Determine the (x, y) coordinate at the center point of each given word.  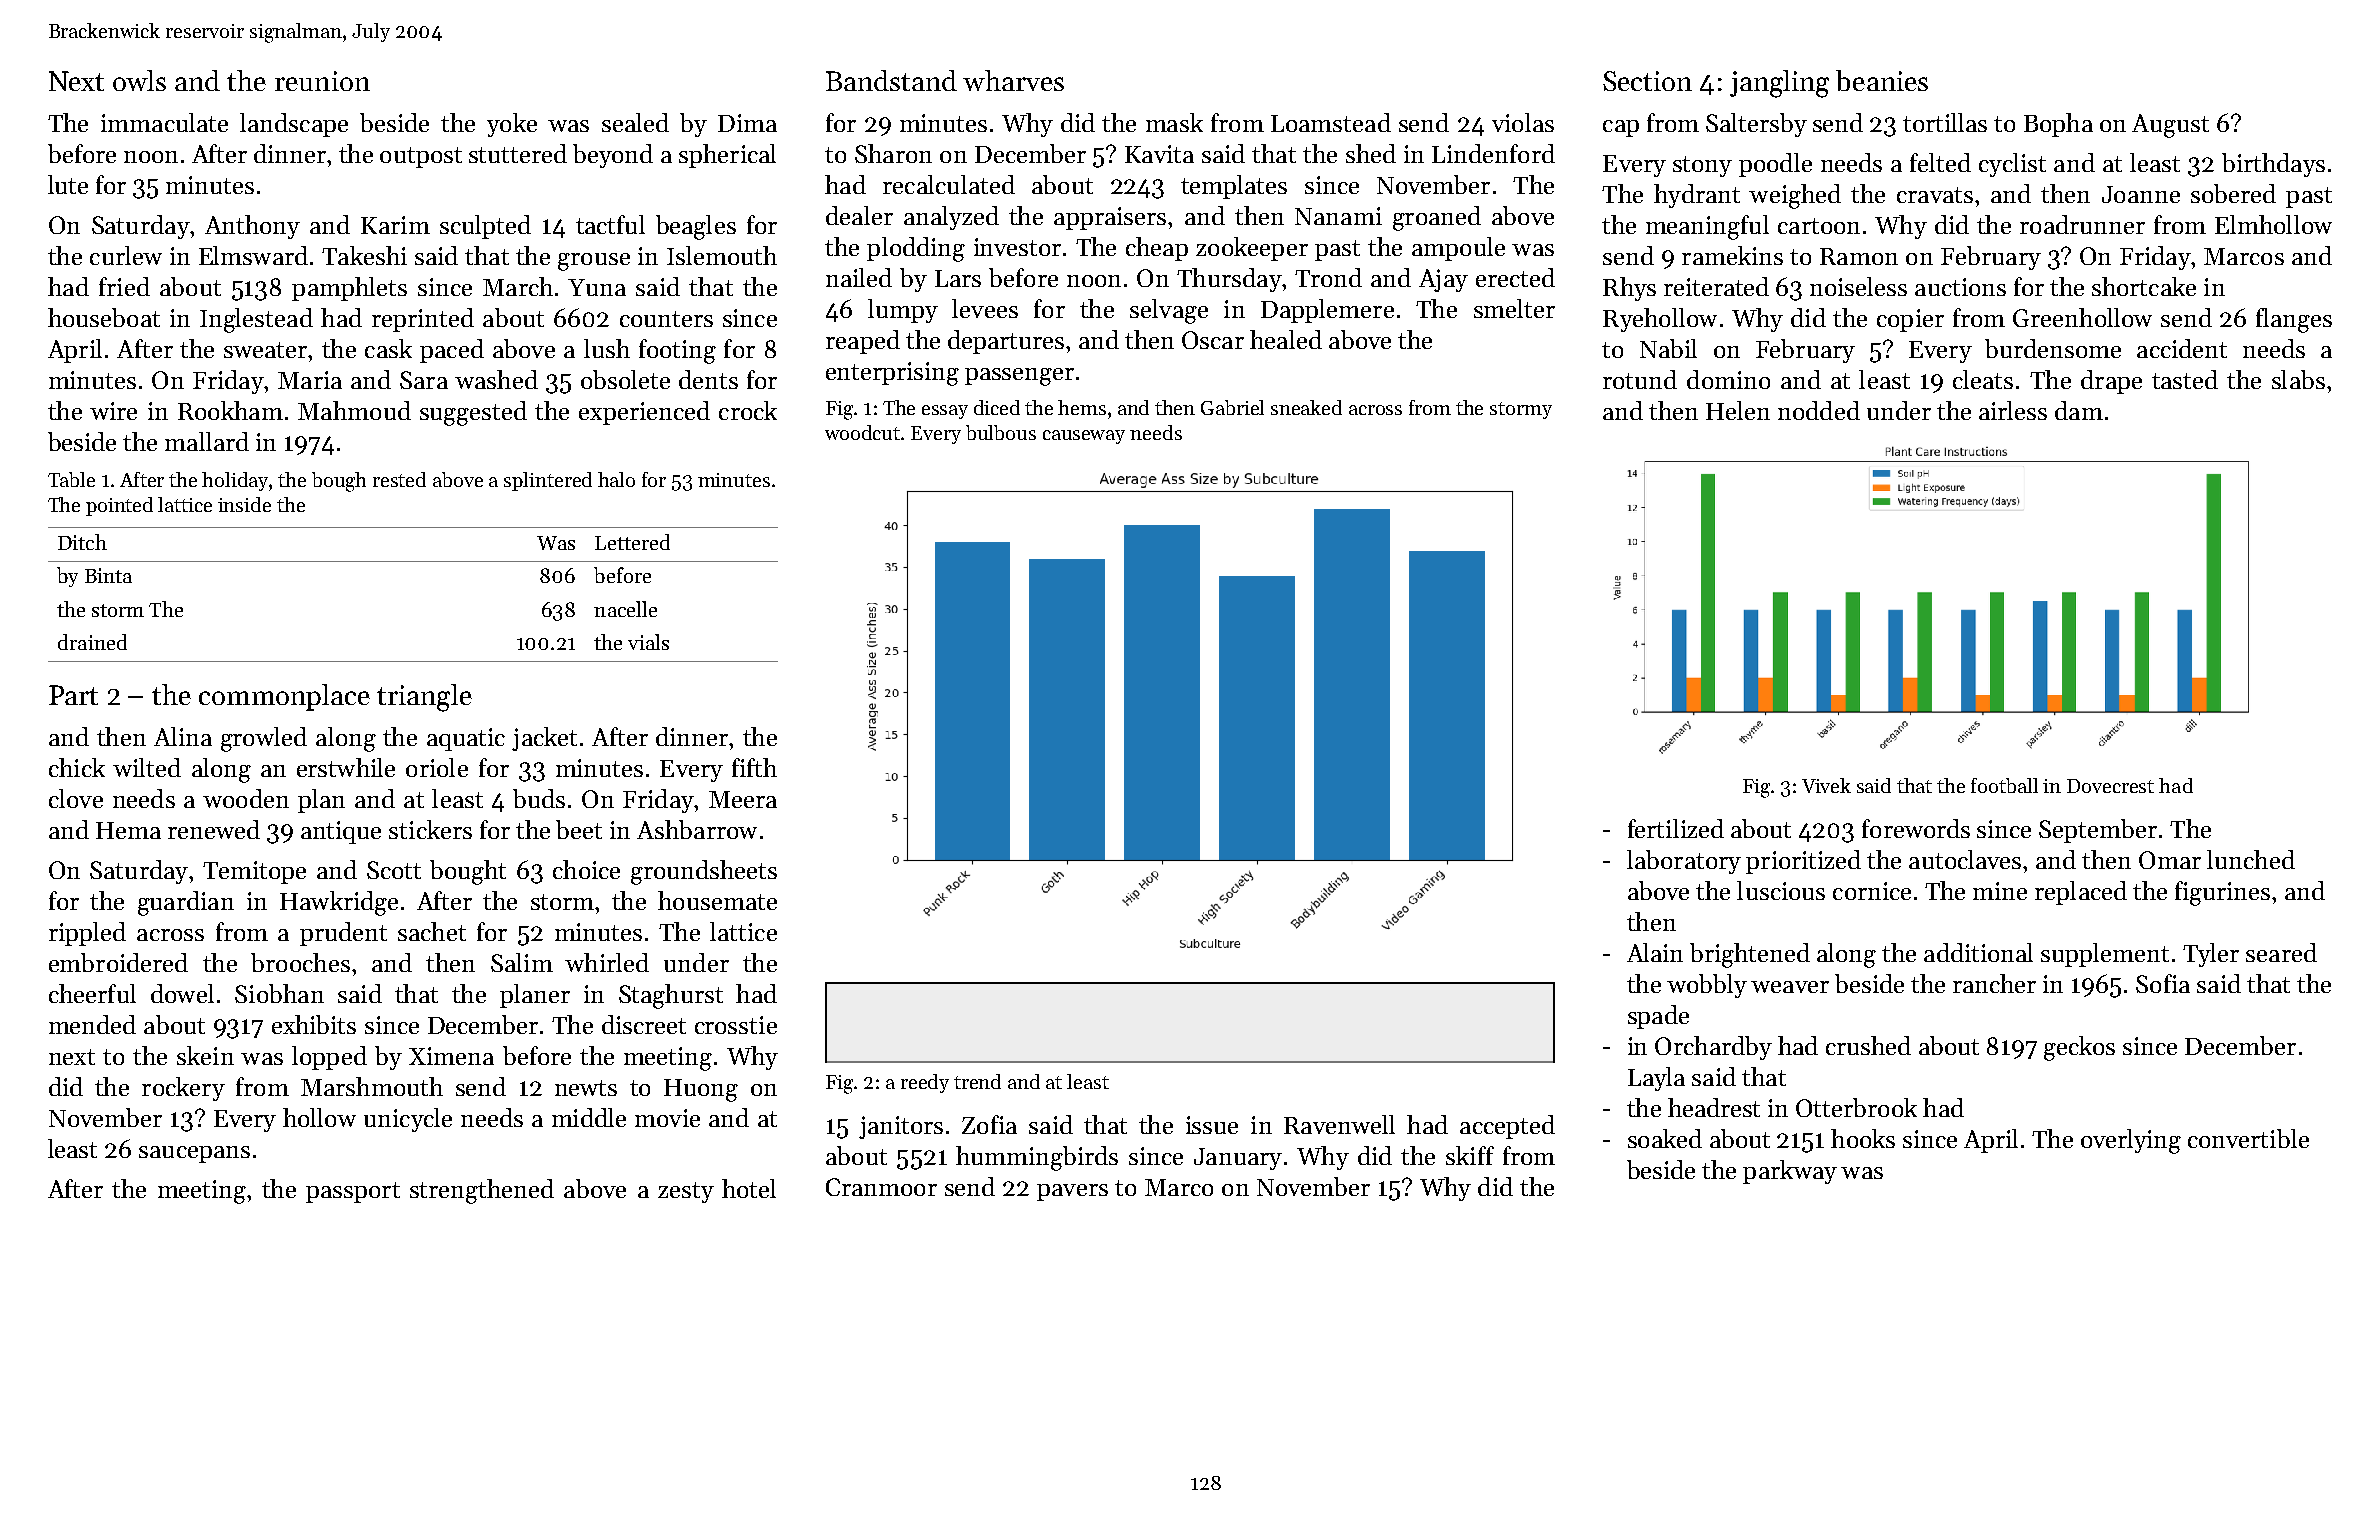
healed (1286, 339)
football (2004, 785)
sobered (2233, 193)
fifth (754, 767)
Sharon (893, 153)
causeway (1084, 437)
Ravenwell (1339, 1124)
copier (1910, 320)
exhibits (314, 1024)
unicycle (408, 1120)
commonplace (284, 697)
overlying (2131, 1141)
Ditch (82, 542)
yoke (512, 125)
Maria (310, 380)
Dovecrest (2110, 786)
